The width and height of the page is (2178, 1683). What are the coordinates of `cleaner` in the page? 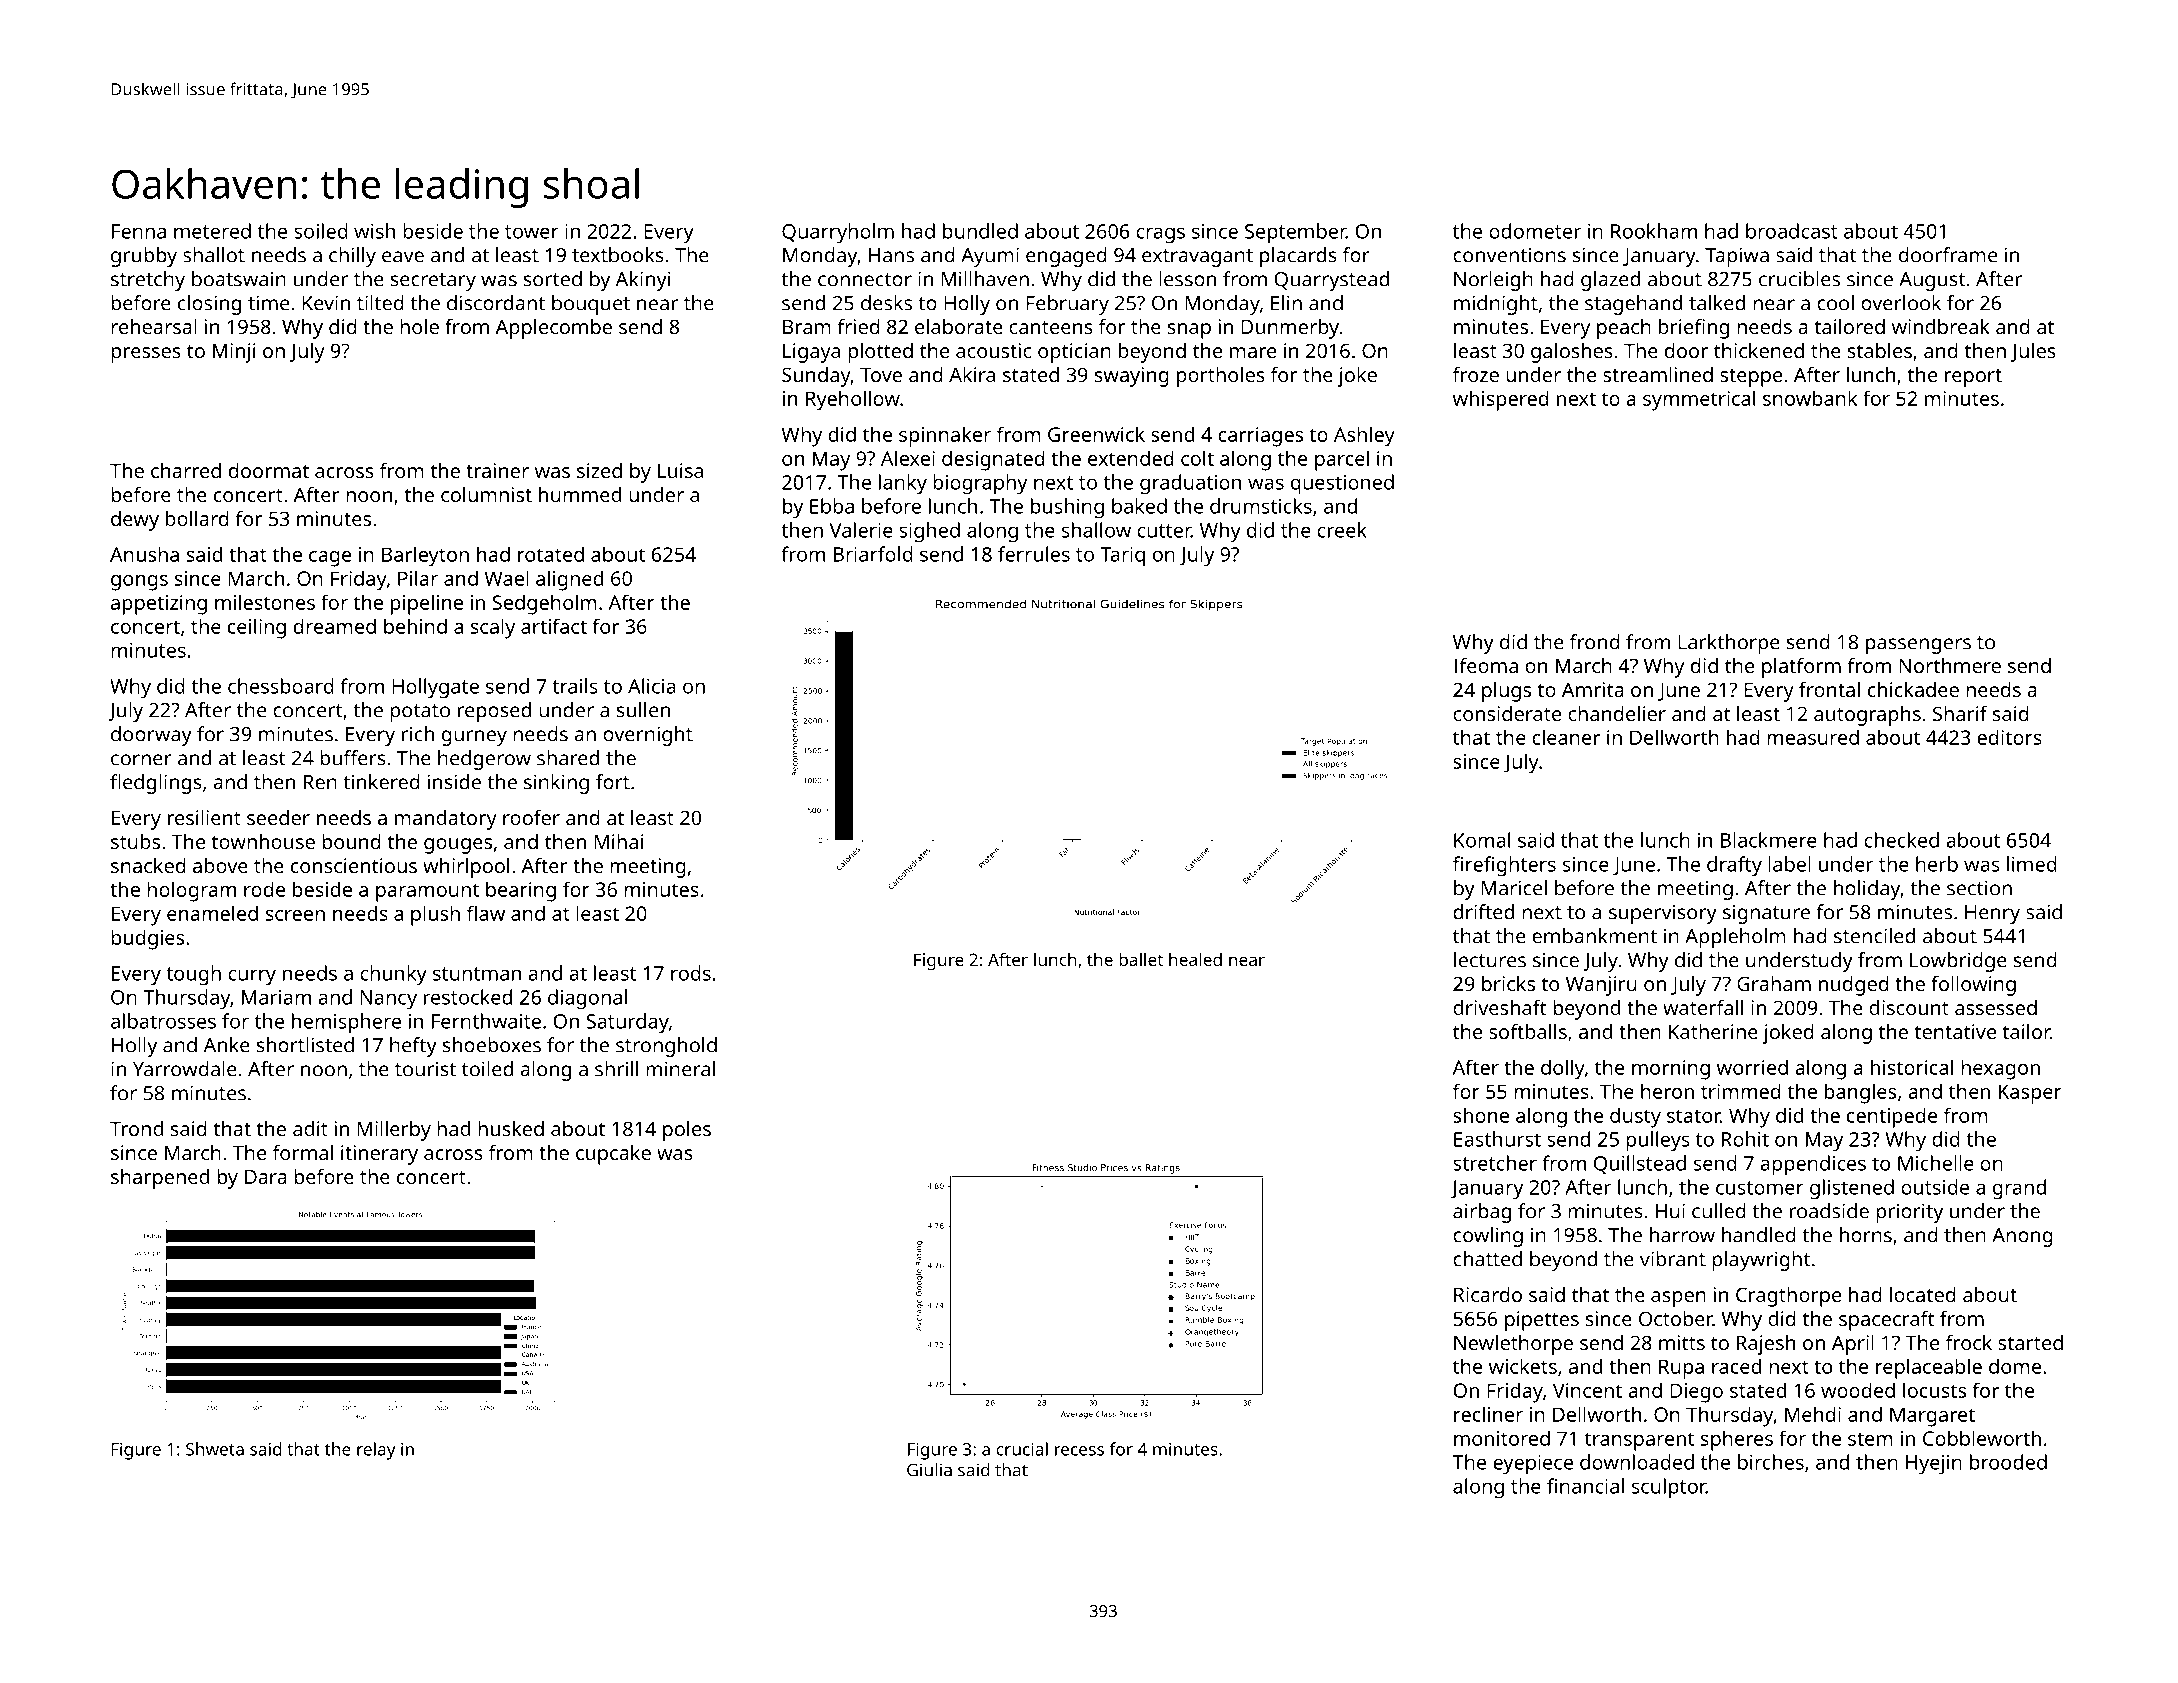 It's located at (1566, 737).
